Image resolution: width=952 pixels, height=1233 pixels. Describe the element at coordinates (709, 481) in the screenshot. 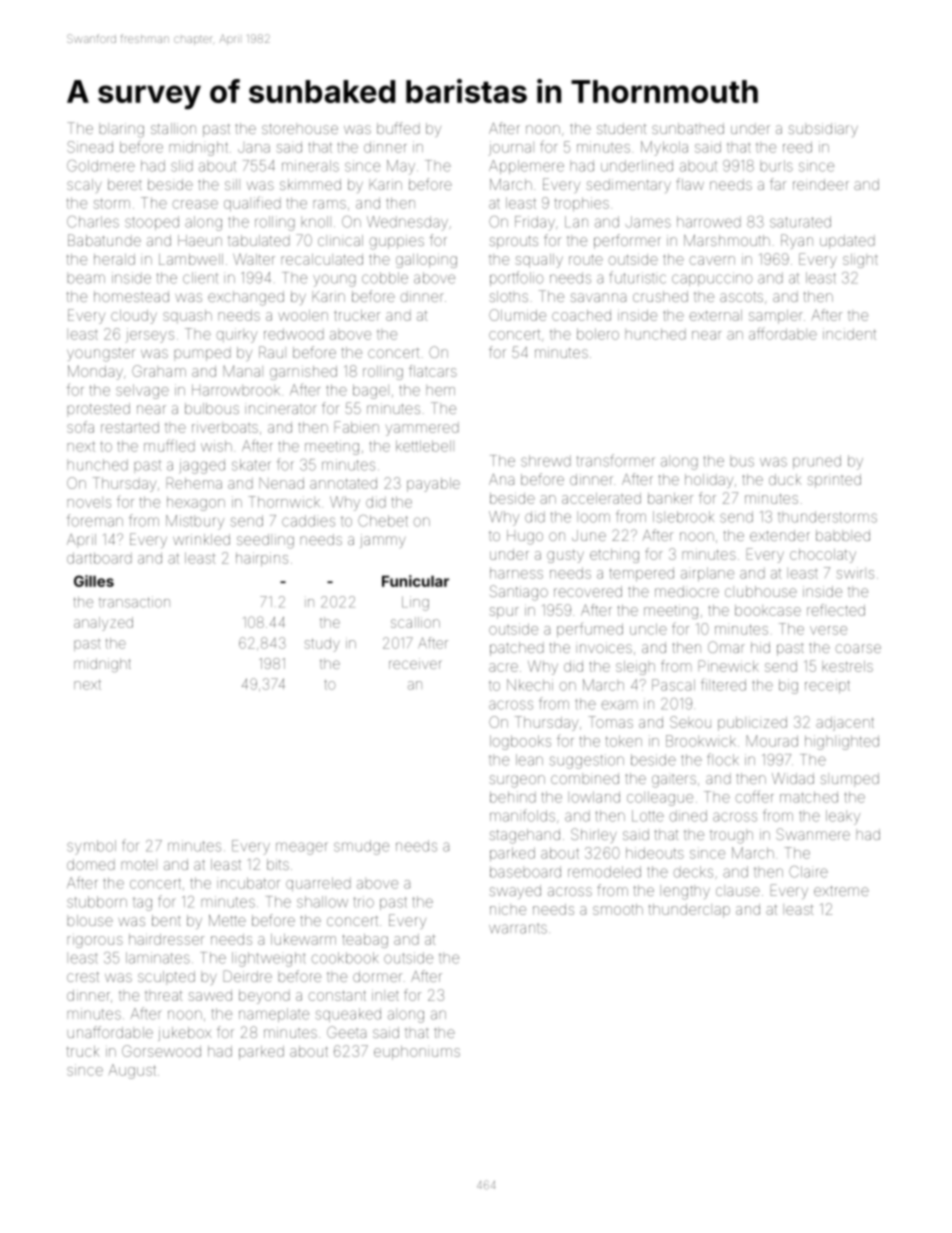

I see `holiday` at that location.
